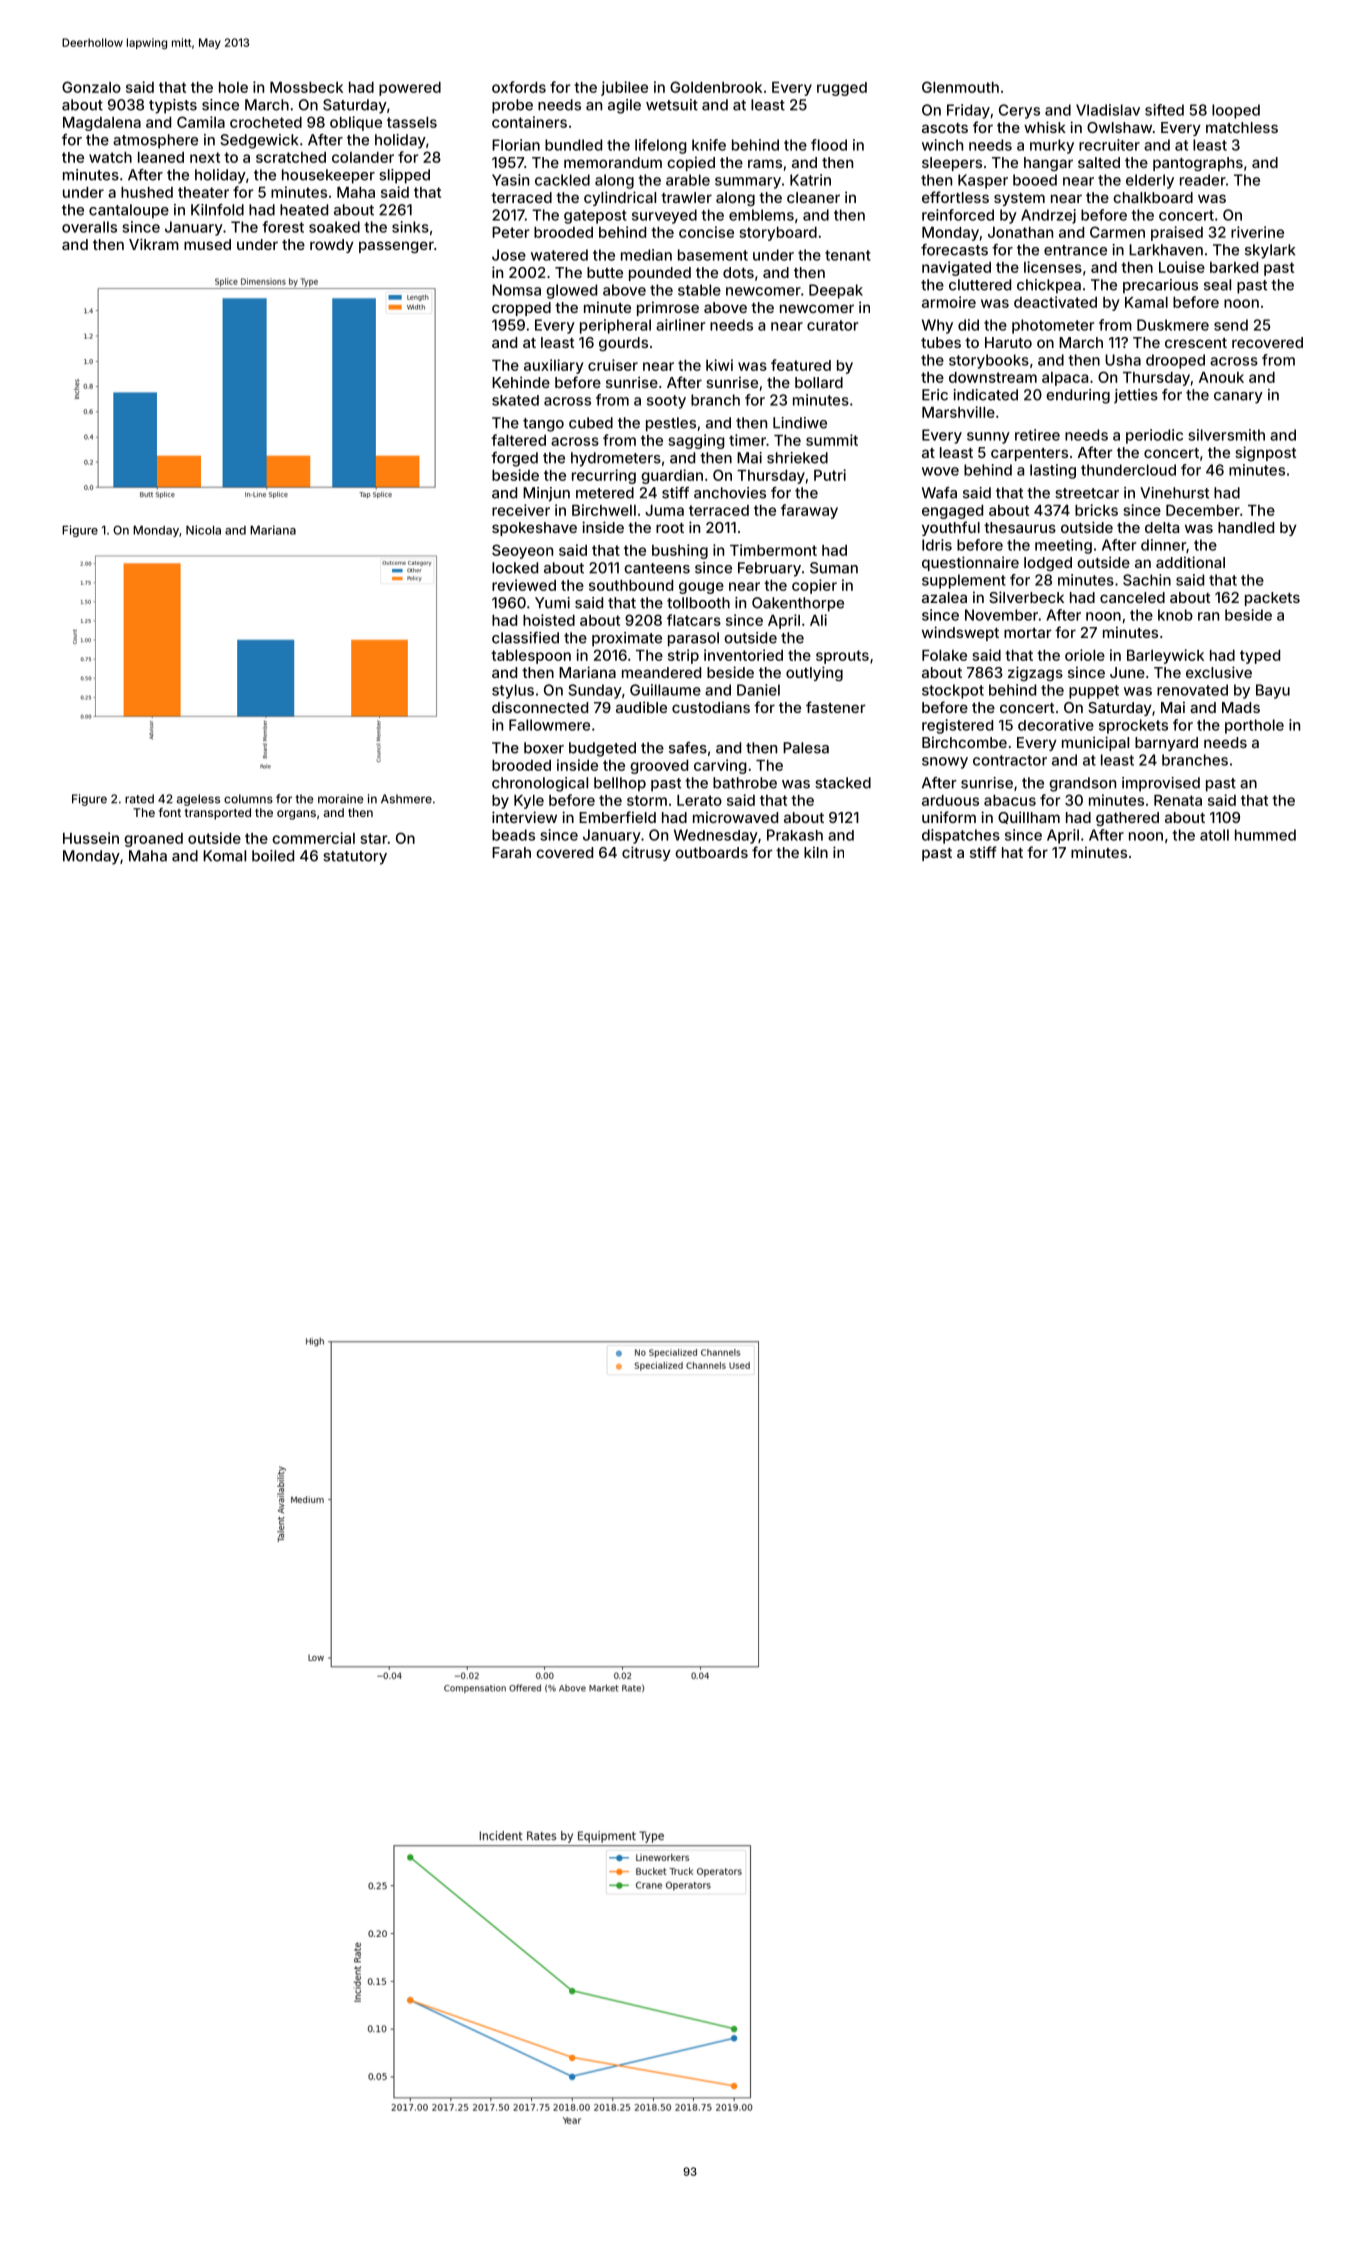  What do you see at coordinates (1192, 690) in the screenshot?
I see `renovated` at bounding box center [1192, 690].
